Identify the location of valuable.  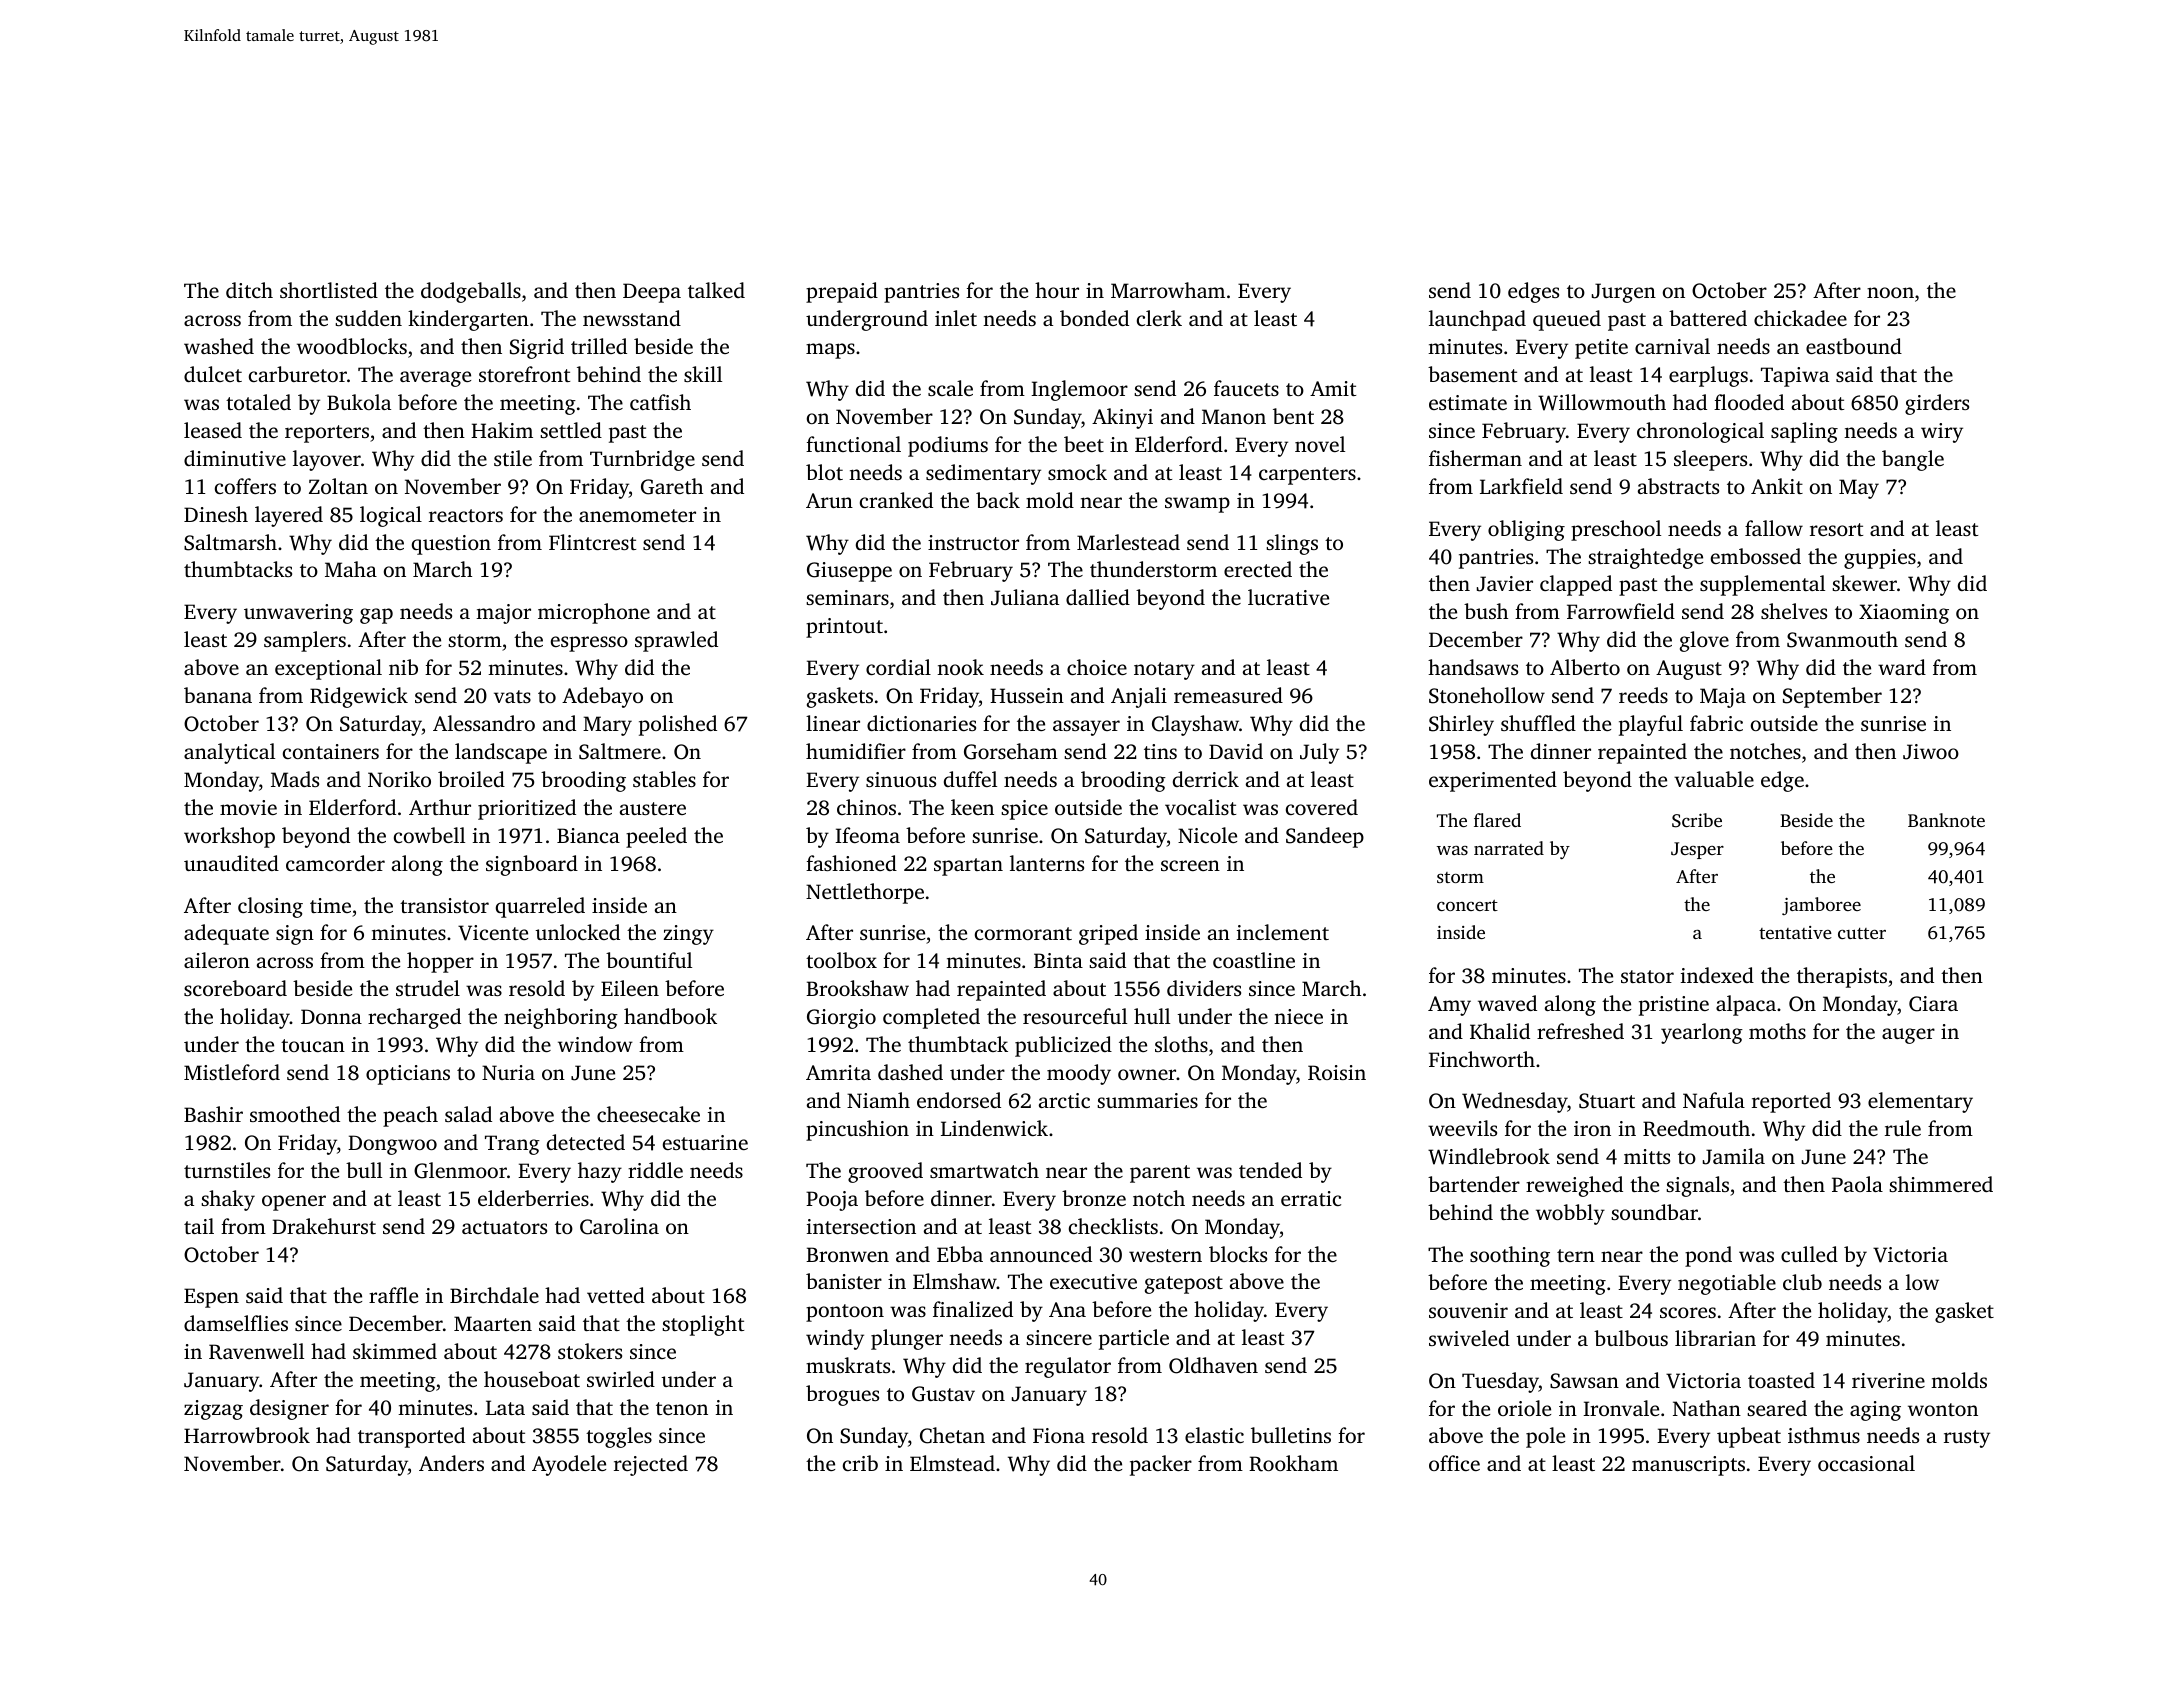
(1714, 779).
